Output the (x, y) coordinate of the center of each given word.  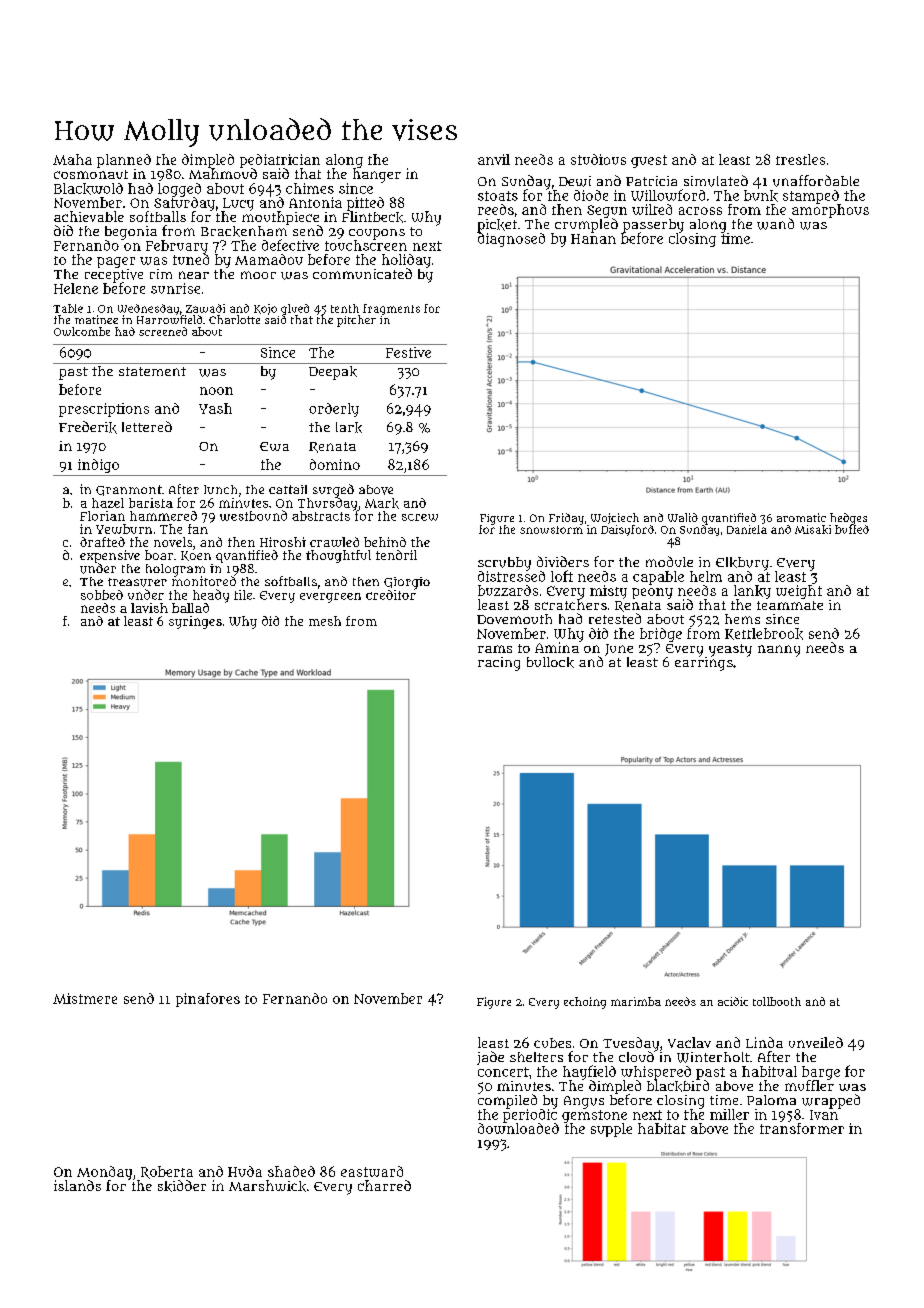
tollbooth (777, 1001)
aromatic (801, 517)
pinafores (208, 1000)
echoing (585, 1003)
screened (163, 331)
